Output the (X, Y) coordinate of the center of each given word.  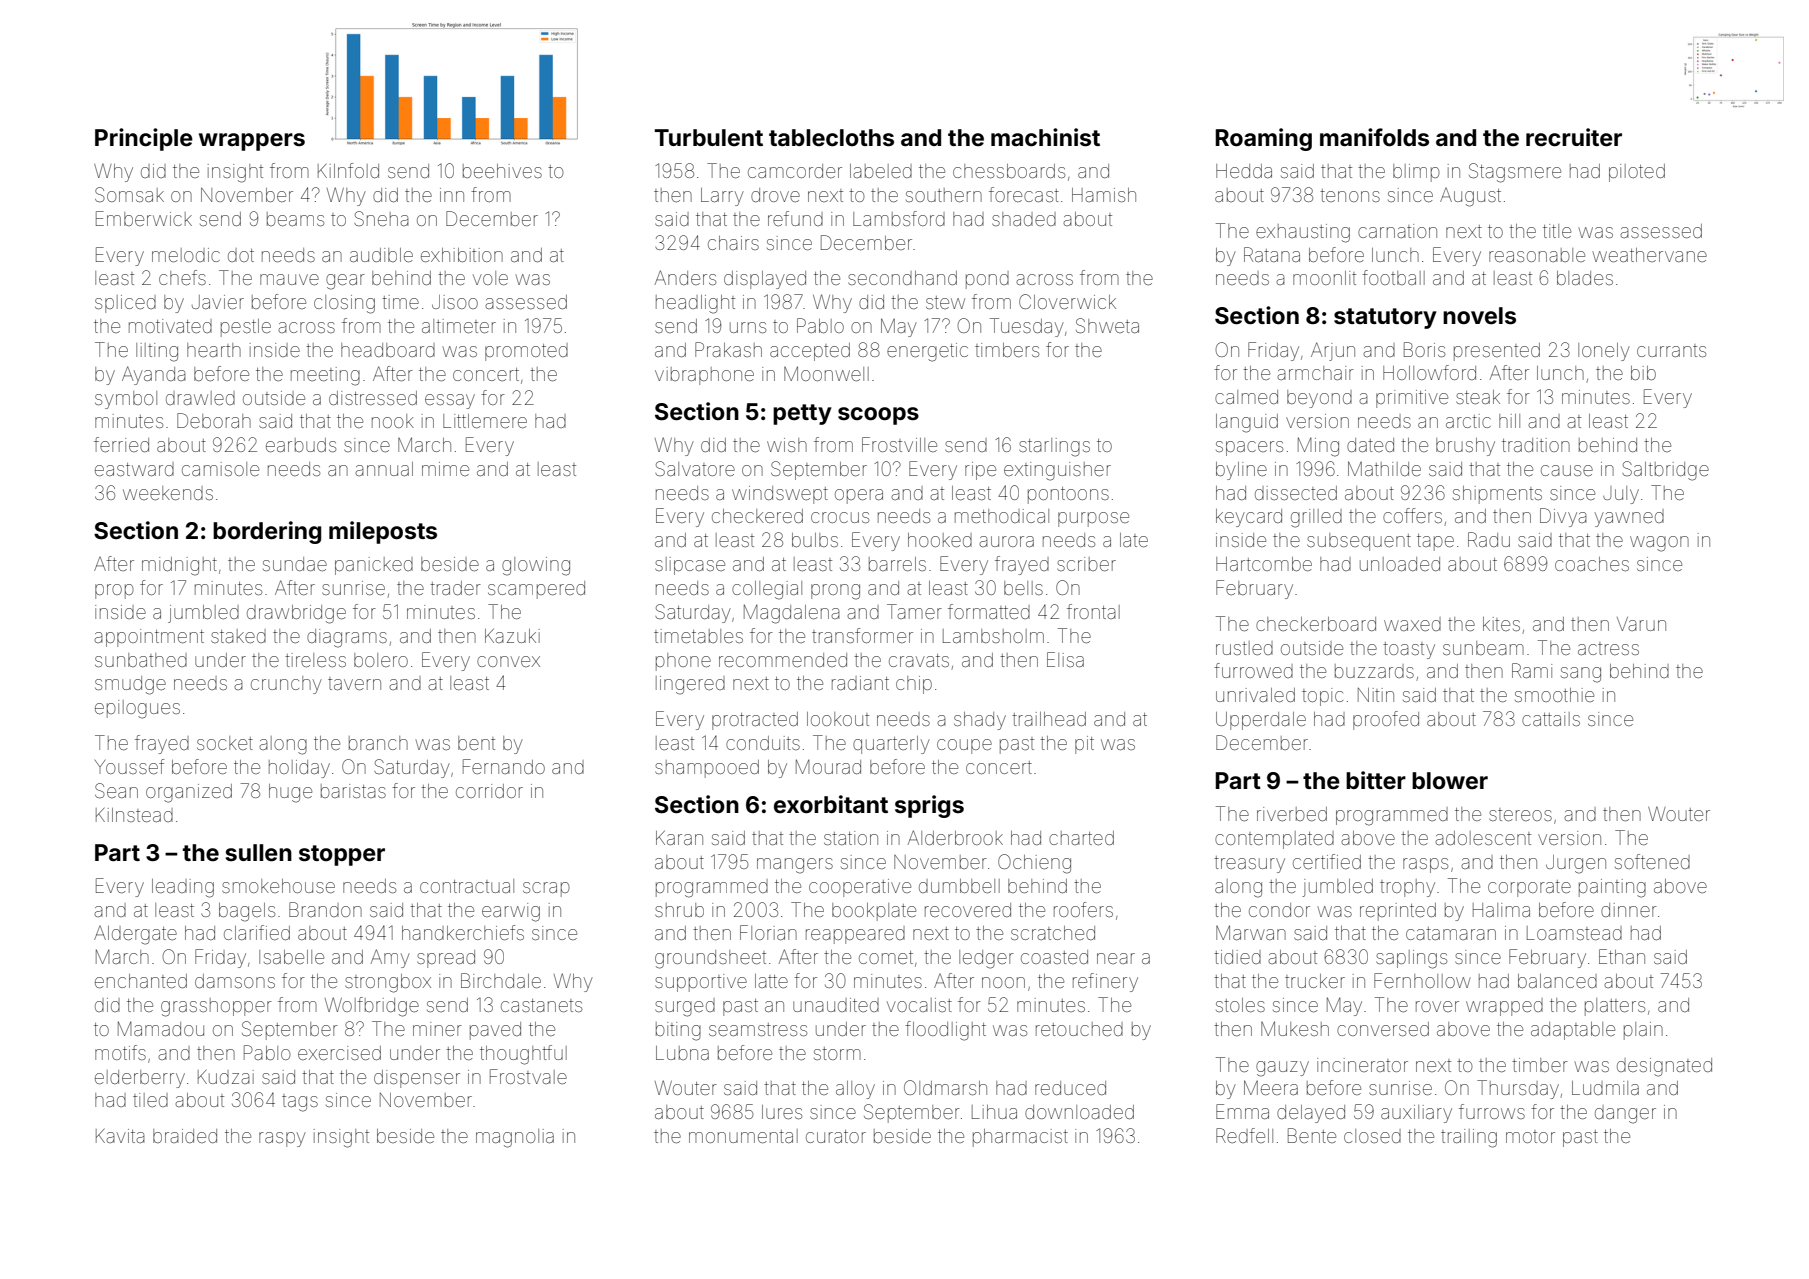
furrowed (1253, 670)
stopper (342, 855)
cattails (1551, 719)
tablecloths (831, 138)
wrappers (252, 142)
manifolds (1374, 137)
